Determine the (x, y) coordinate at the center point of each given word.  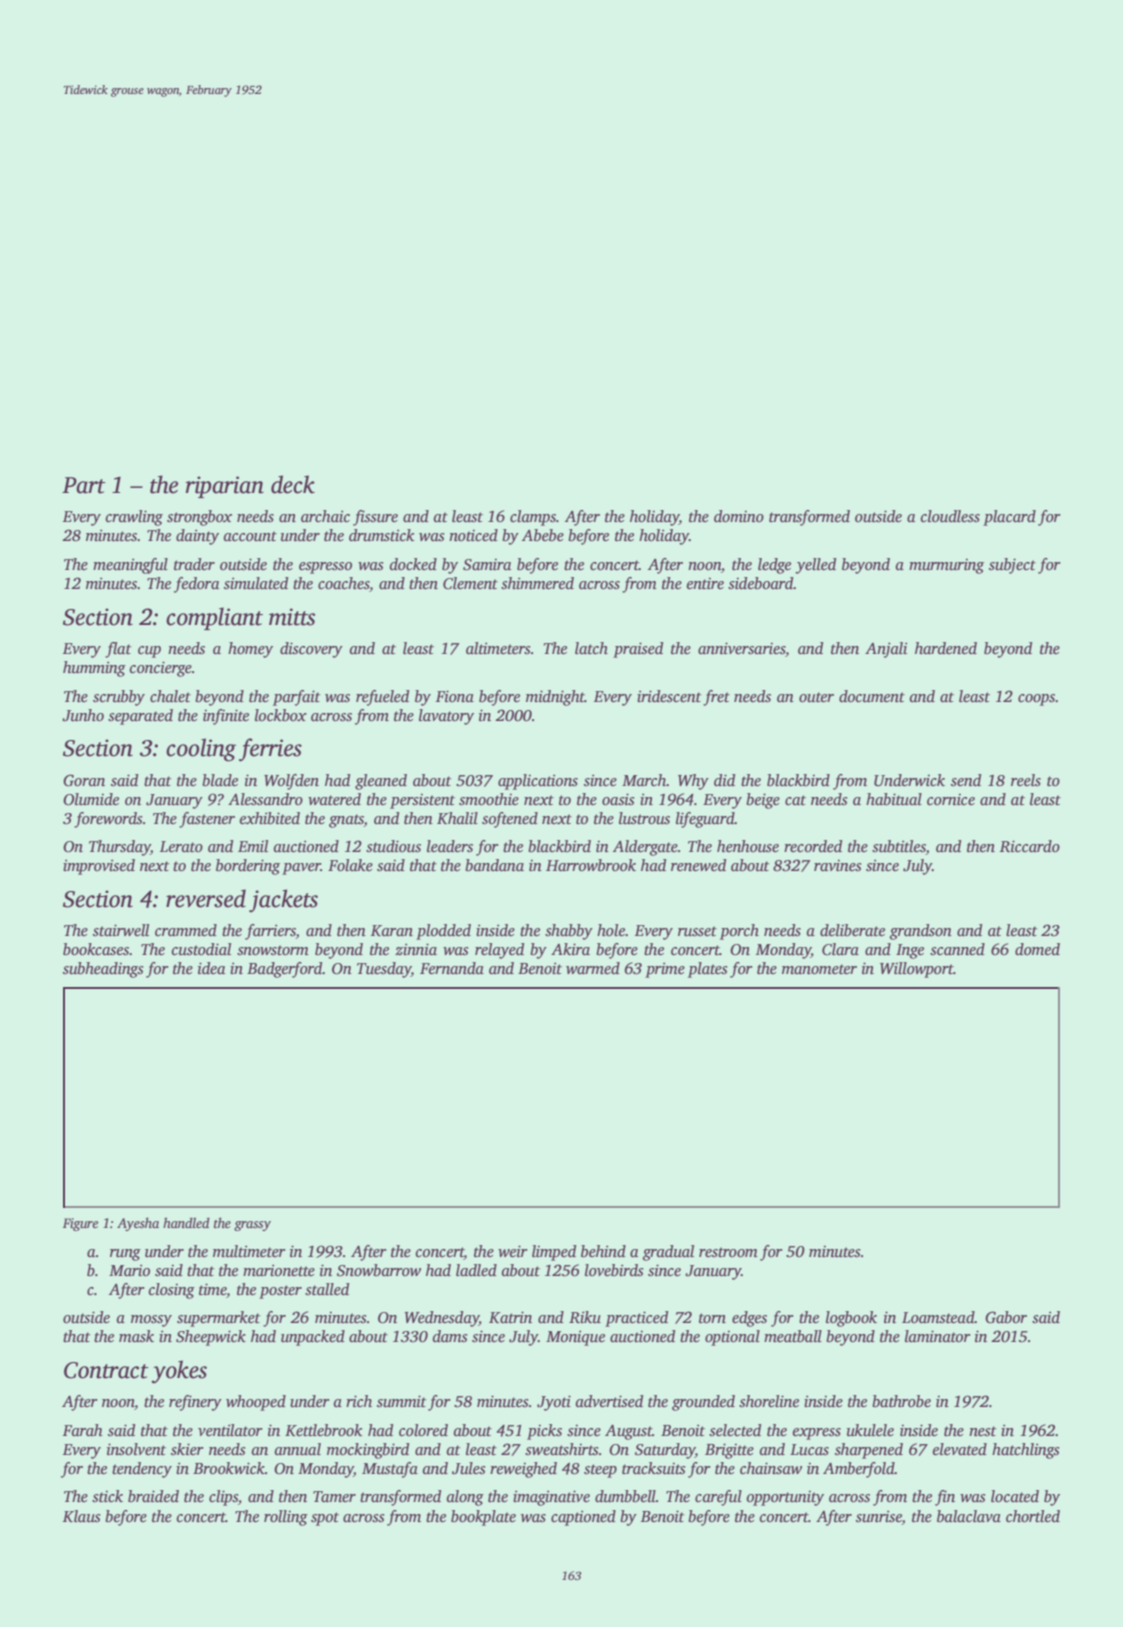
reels (1026, 780)
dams (450, 1336)
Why (693, 782)
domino (739, 516)
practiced (636, 1319)
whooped (256, 1403)
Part (84, 485)
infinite (226, 717)
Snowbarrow (379, 1270)
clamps (533, 518)
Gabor (1006, 1317)
